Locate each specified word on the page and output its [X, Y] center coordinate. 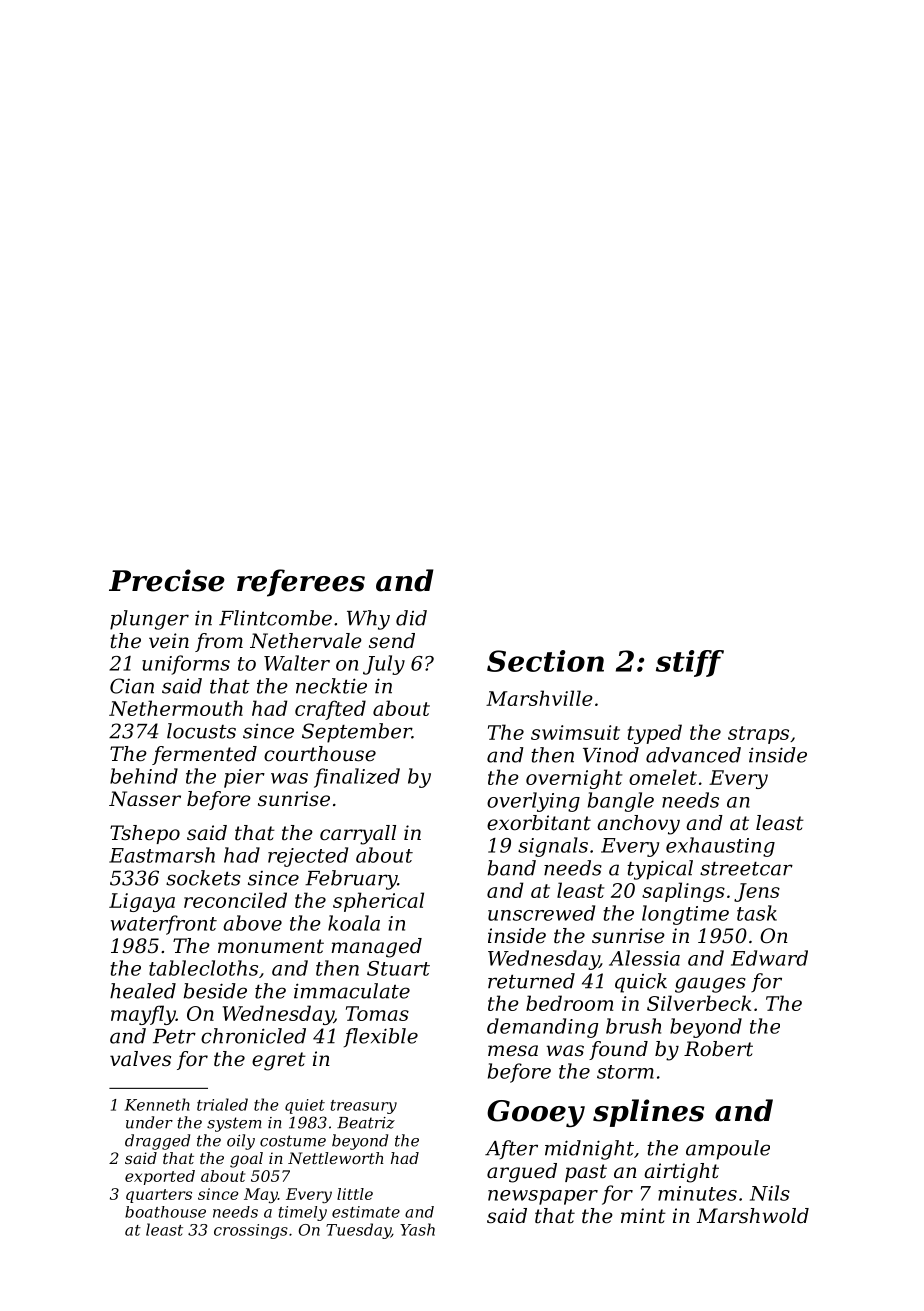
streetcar [746, 869]
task [757, 913]
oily [241, 1142]
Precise [167, 580]
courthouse [320, 754]
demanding [542, 1028]
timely [303, 1213]
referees [301, 583]
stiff [690, 663]
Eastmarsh [162, 855]
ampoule [728, 1150]
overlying [533, 802]
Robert [718, 1049]
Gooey [536, 1114]
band [512, 868]
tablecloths [203, 968]
